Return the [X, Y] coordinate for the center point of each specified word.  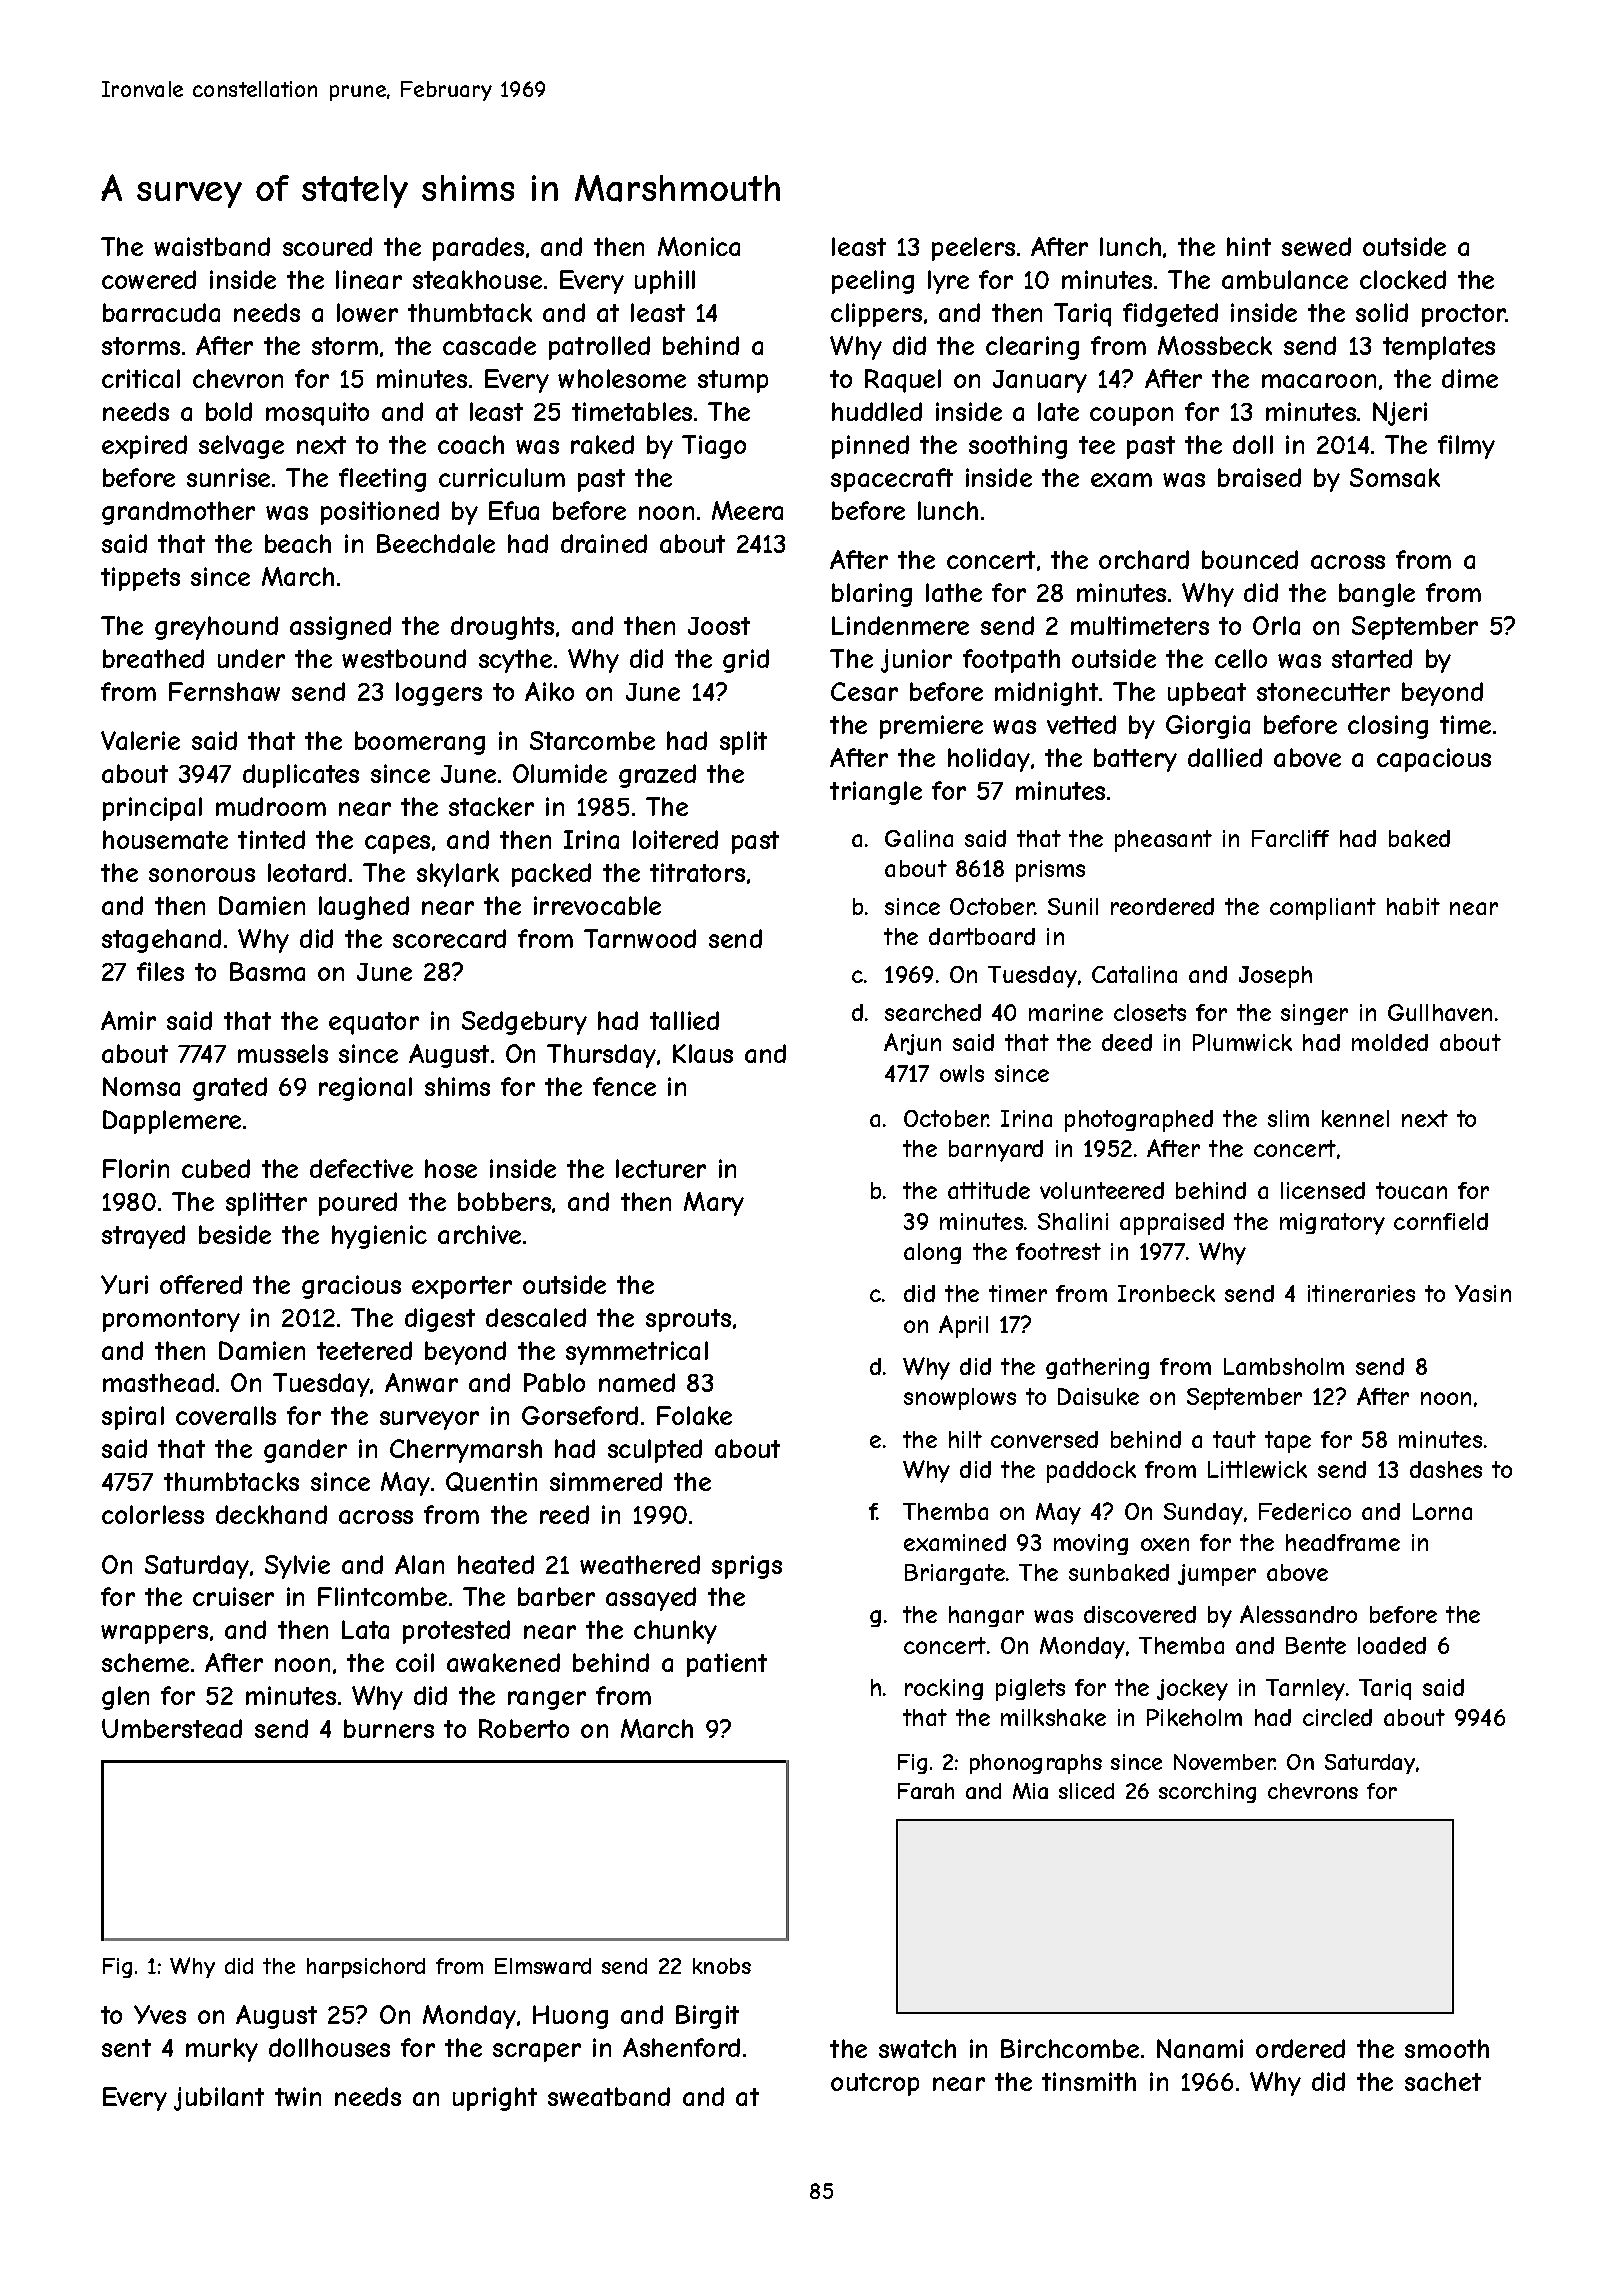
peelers [973, 249]
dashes [1446, 1469]
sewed [1316, 246]
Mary [714, 1204]
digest [440, 1320]
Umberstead [172, 1728]
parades [478, 249]
